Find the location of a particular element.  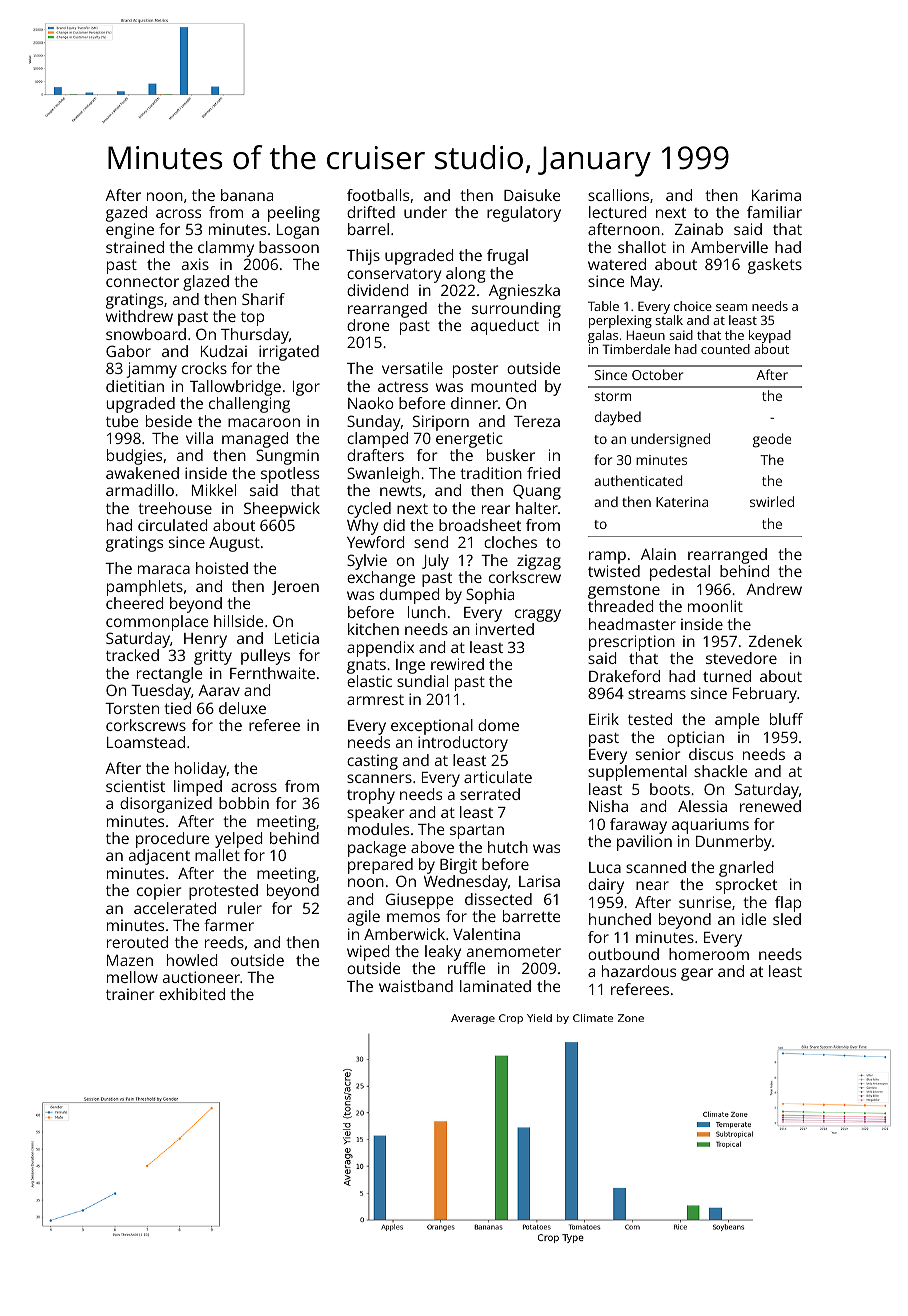

trainer is located at coordinates (130, 994).
